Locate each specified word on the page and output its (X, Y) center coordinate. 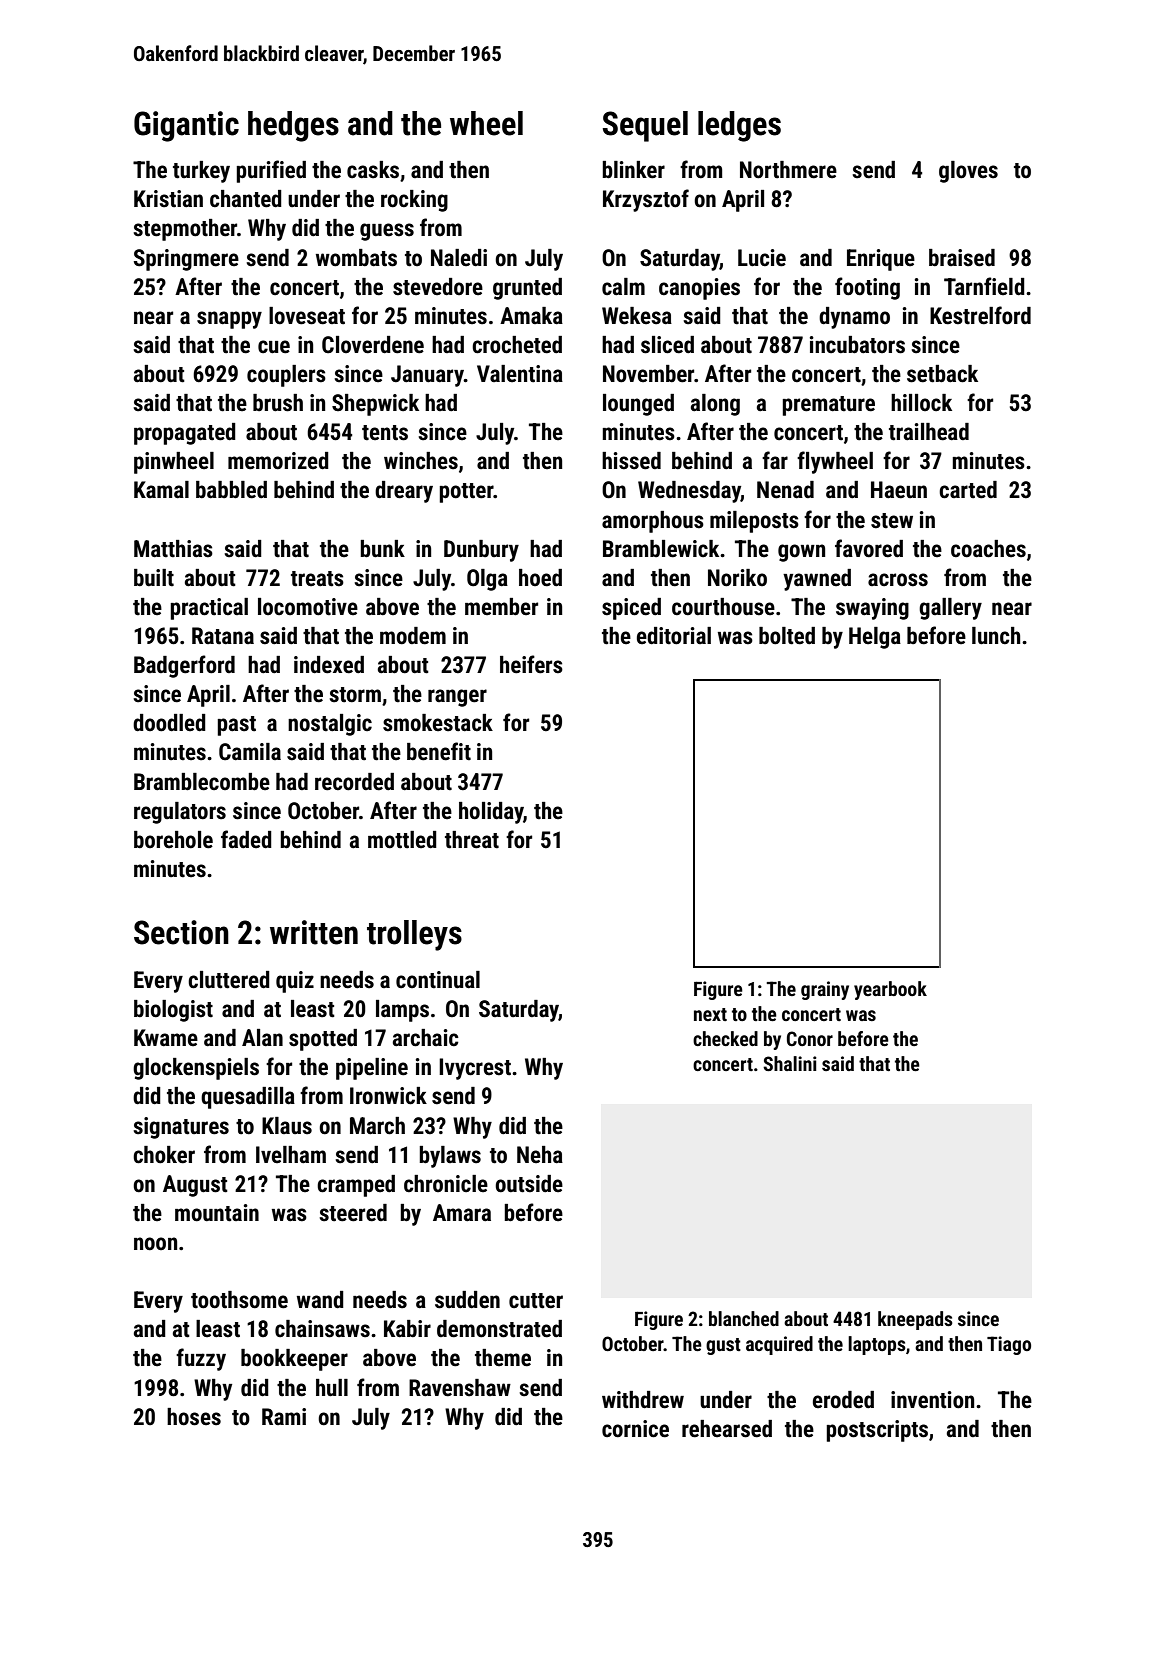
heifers (531, 664)
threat (472, 840)
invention (932, 1400)
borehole (173, 840)
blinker (633, 170)
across (898, 580)
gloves (968, 172)
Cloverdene (373, 345)
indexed (329, 665)
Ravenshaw (460, 1388)
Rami (284, 1416)
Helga (875, 638)
